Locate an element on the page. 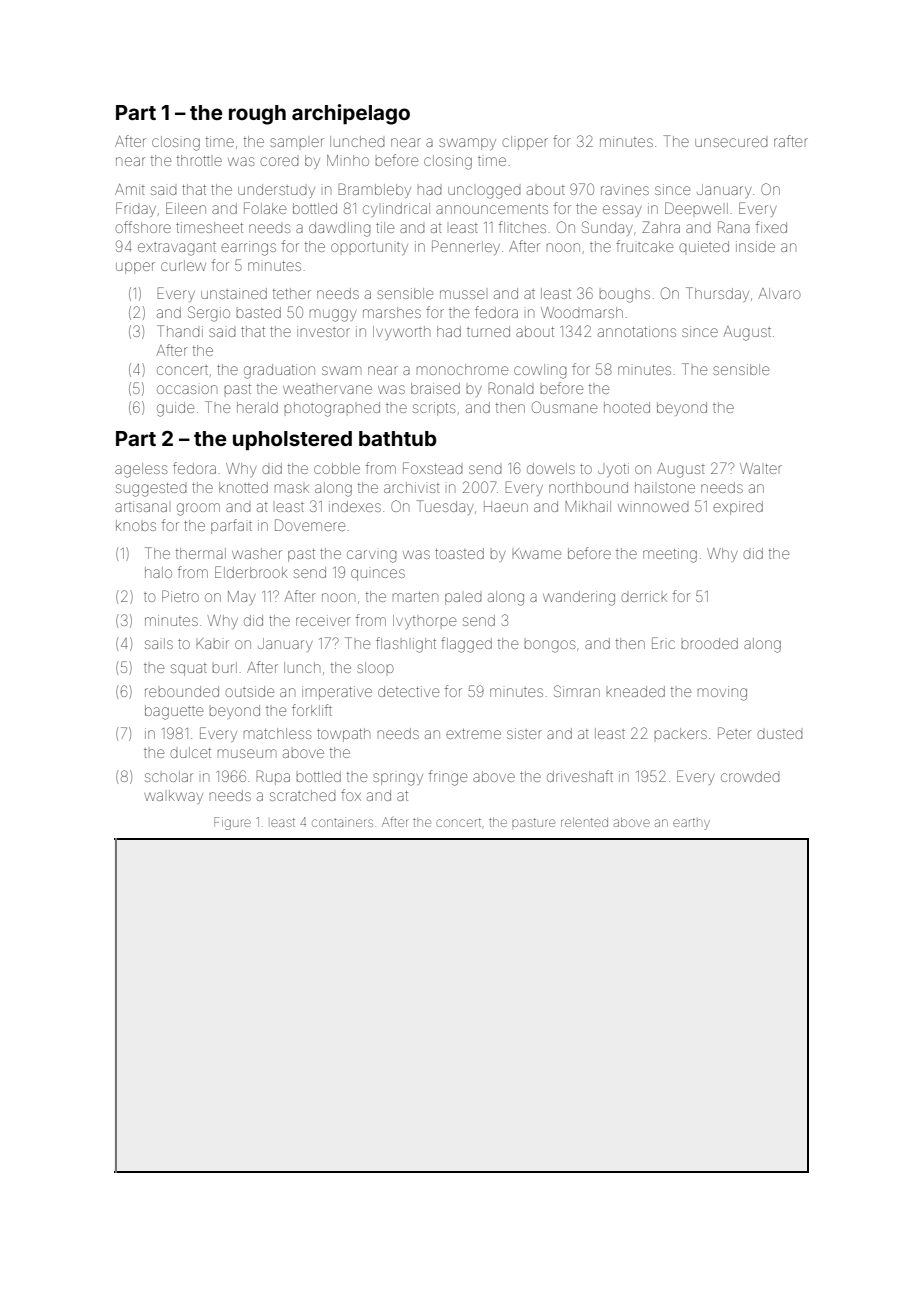  unsecured is located at coordinates (731, 142).
